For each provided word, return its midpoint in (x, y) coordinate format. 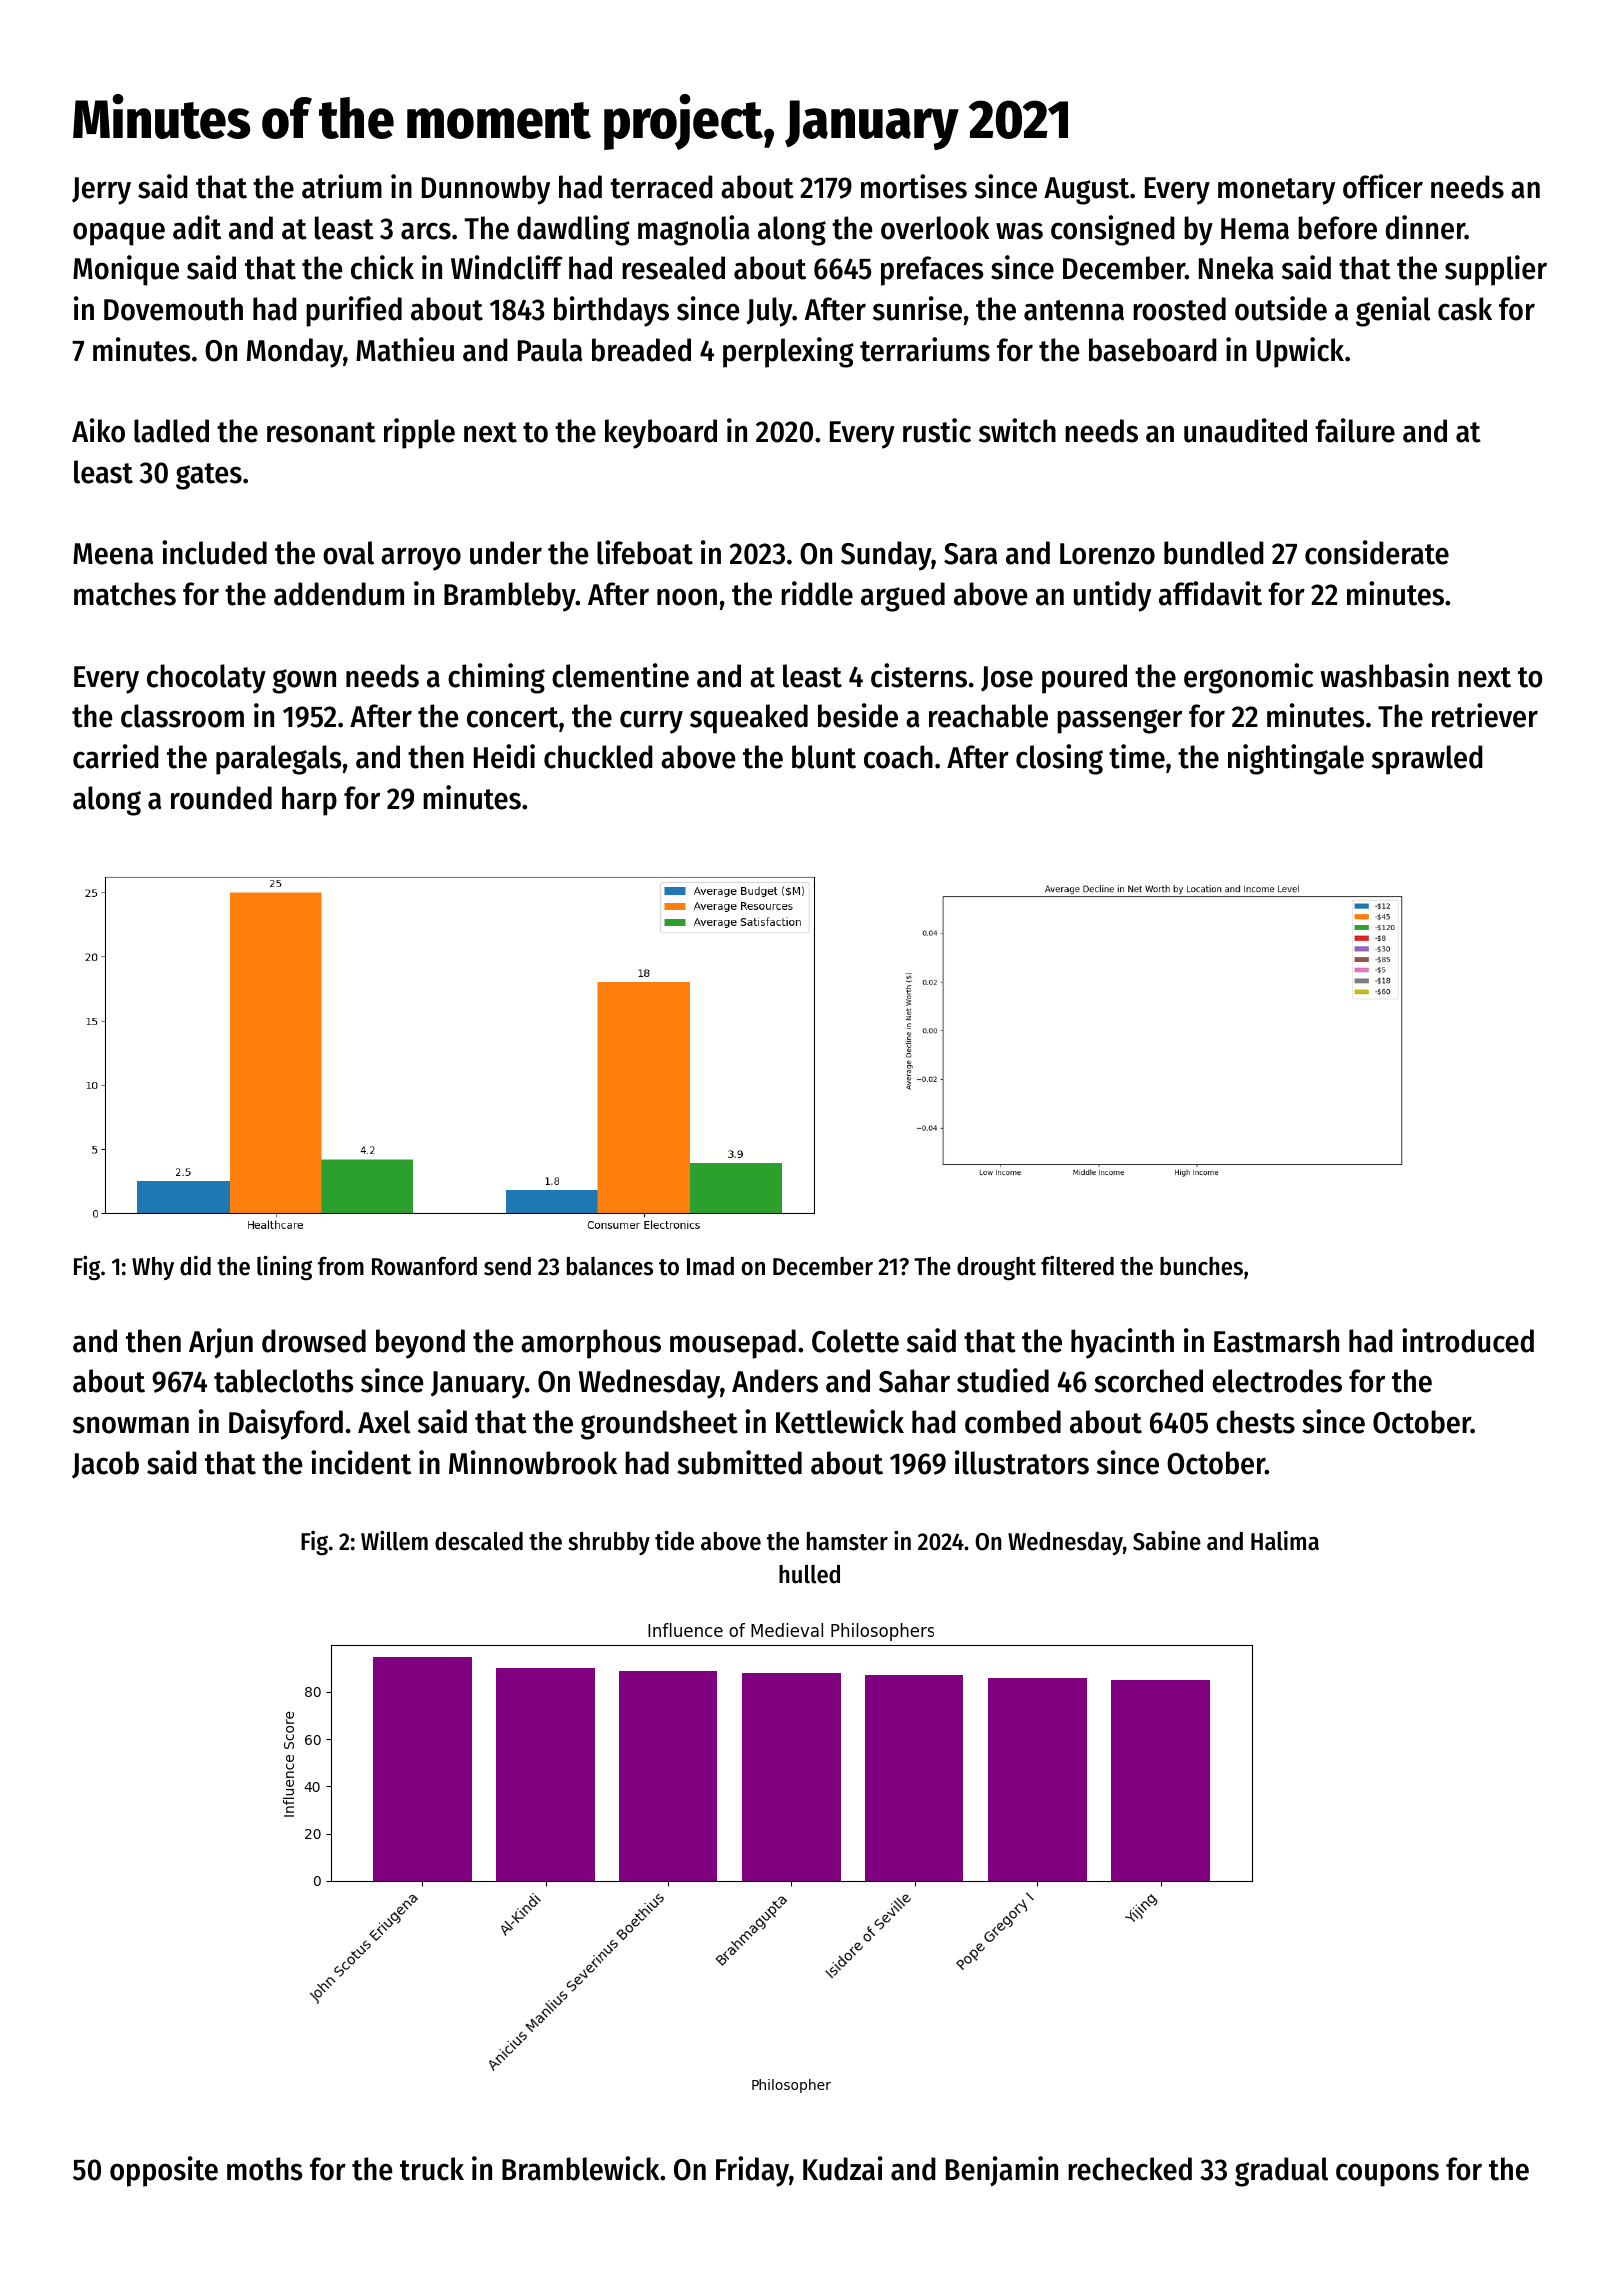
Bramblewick (580, 2168)
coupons (1387, 2175)
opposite (164, 2171)
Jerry (101, 191)
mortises (914, 186)
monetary (1276, 191)
